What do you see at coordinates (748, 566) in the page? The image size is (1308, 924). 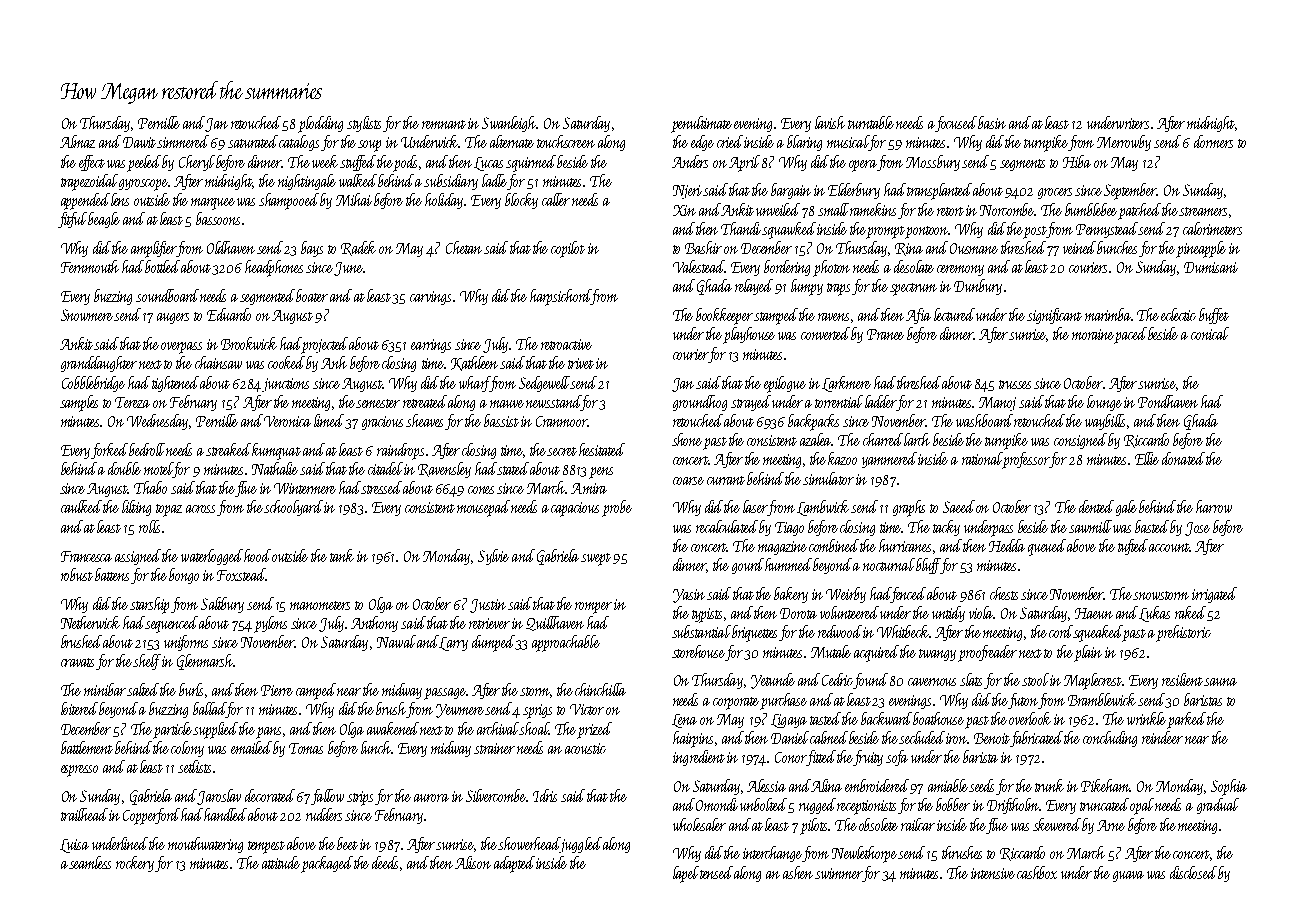 I see `gourd` at bounding box center [748, 566].
